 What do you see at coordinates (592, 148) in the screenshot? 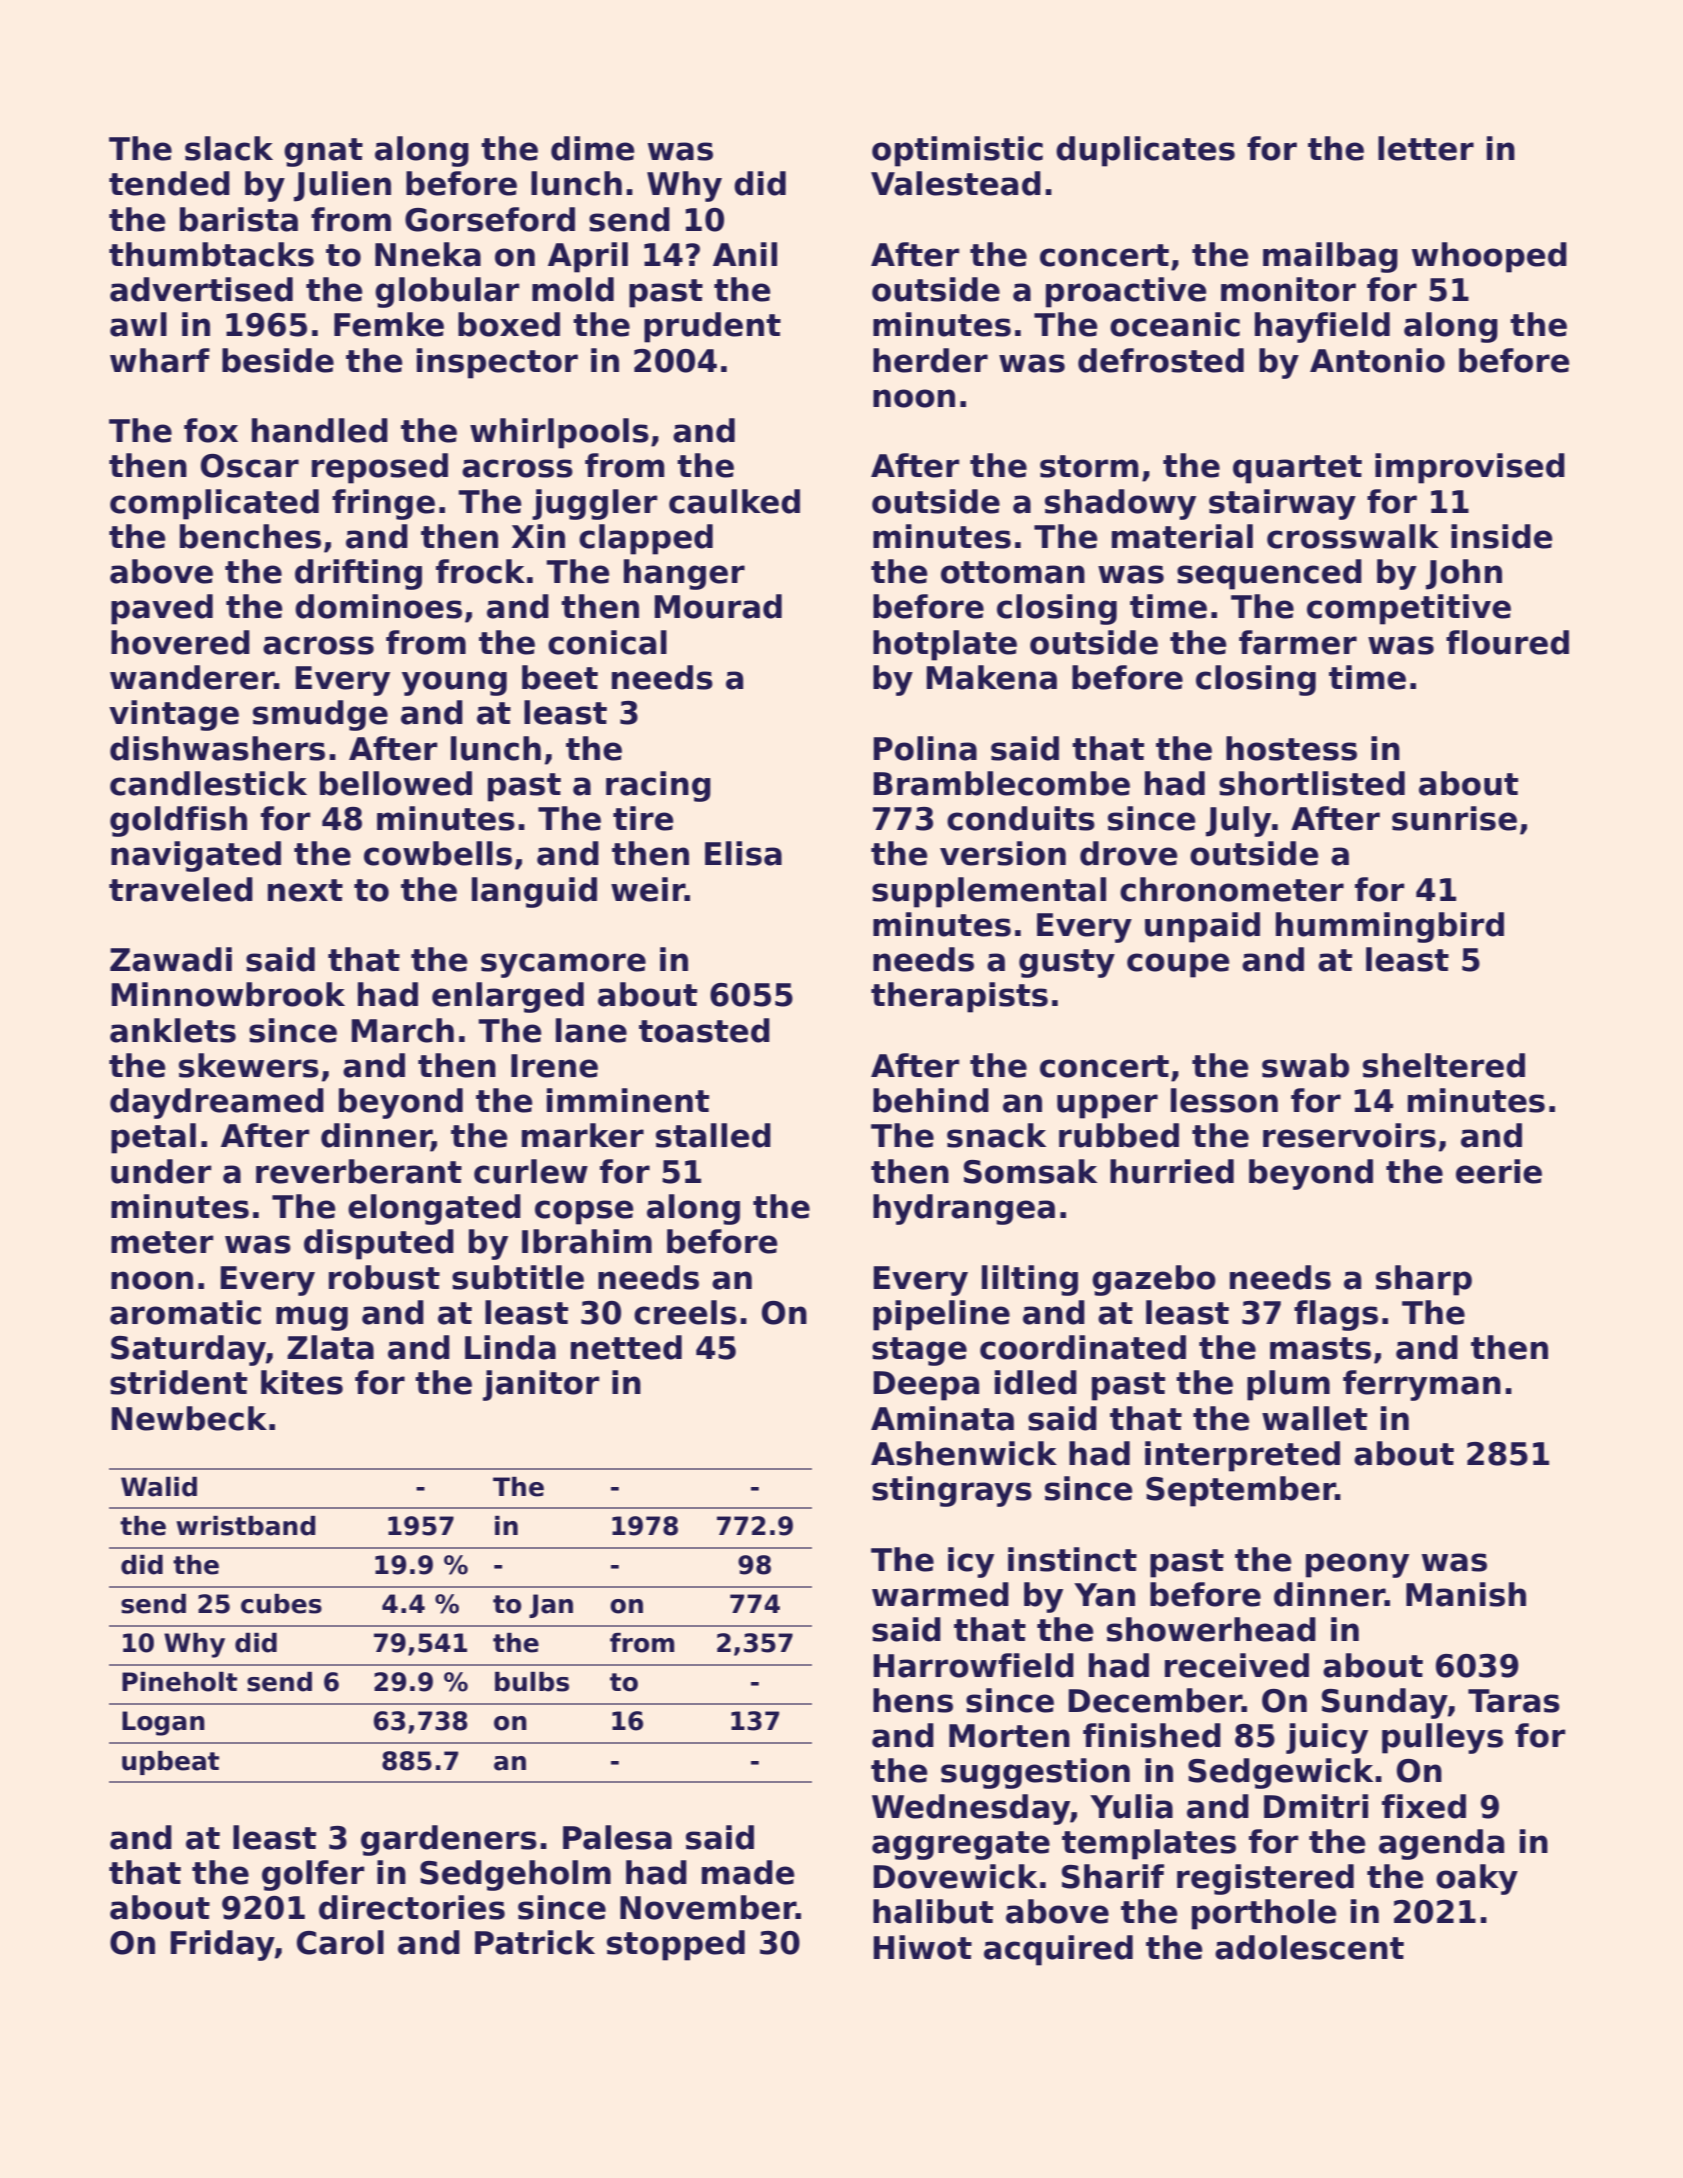
I see `dime` at bounding box center [592, 148].
